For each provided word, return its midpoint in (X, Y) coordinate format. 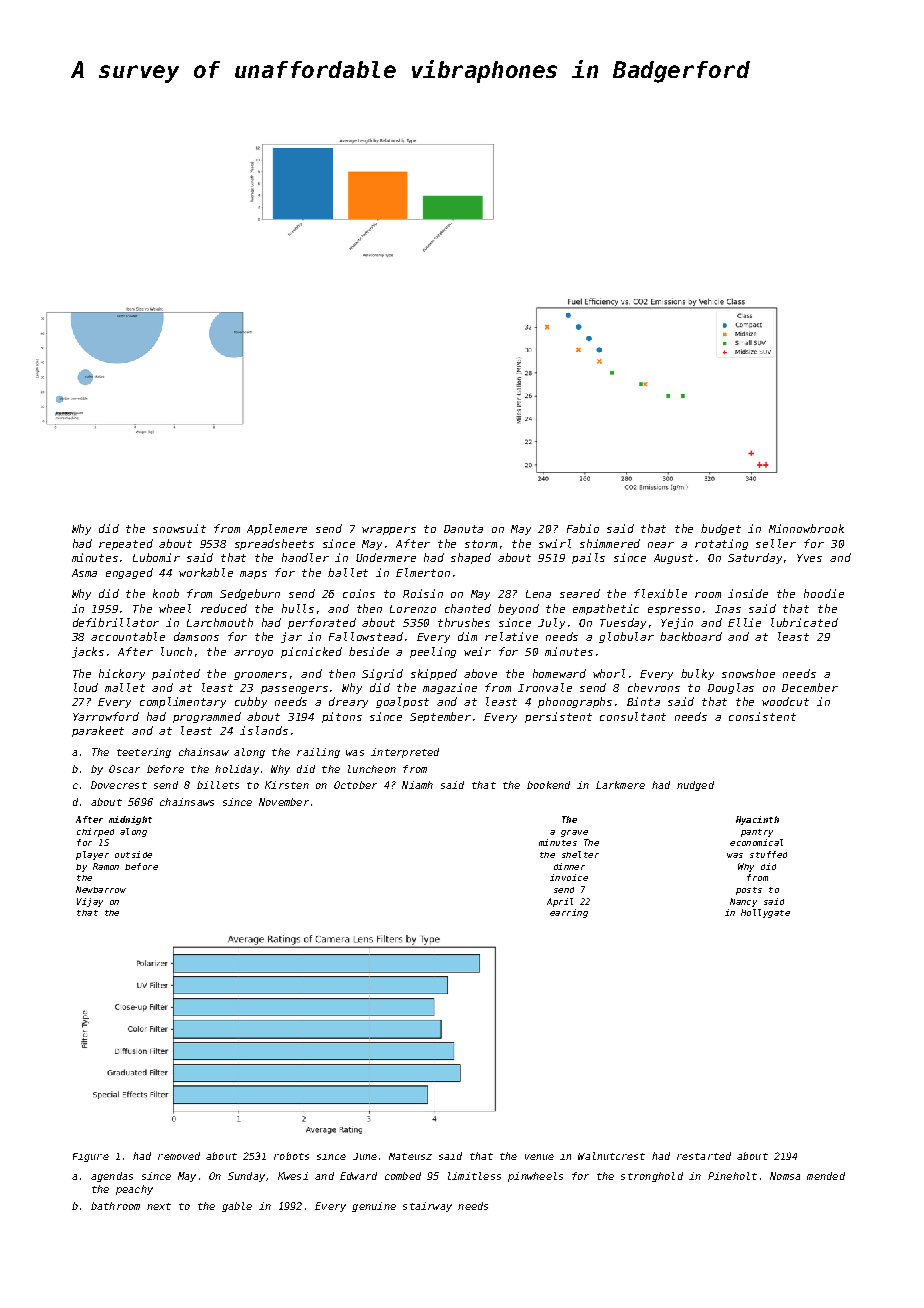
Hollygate (765, 913)
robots (291, 1156)
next (159, 1206)
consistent (762, 716)
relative (511, 636)
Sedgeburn (250, 594)
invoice (569, 877)
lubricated (804, 622)
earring (569, 913)
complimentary (183, 702)
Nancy (743, 902)
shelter (580, 854)
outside (133, 854)
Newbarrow (101, 889)
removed (179, 1156)
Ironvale (545, 687)
